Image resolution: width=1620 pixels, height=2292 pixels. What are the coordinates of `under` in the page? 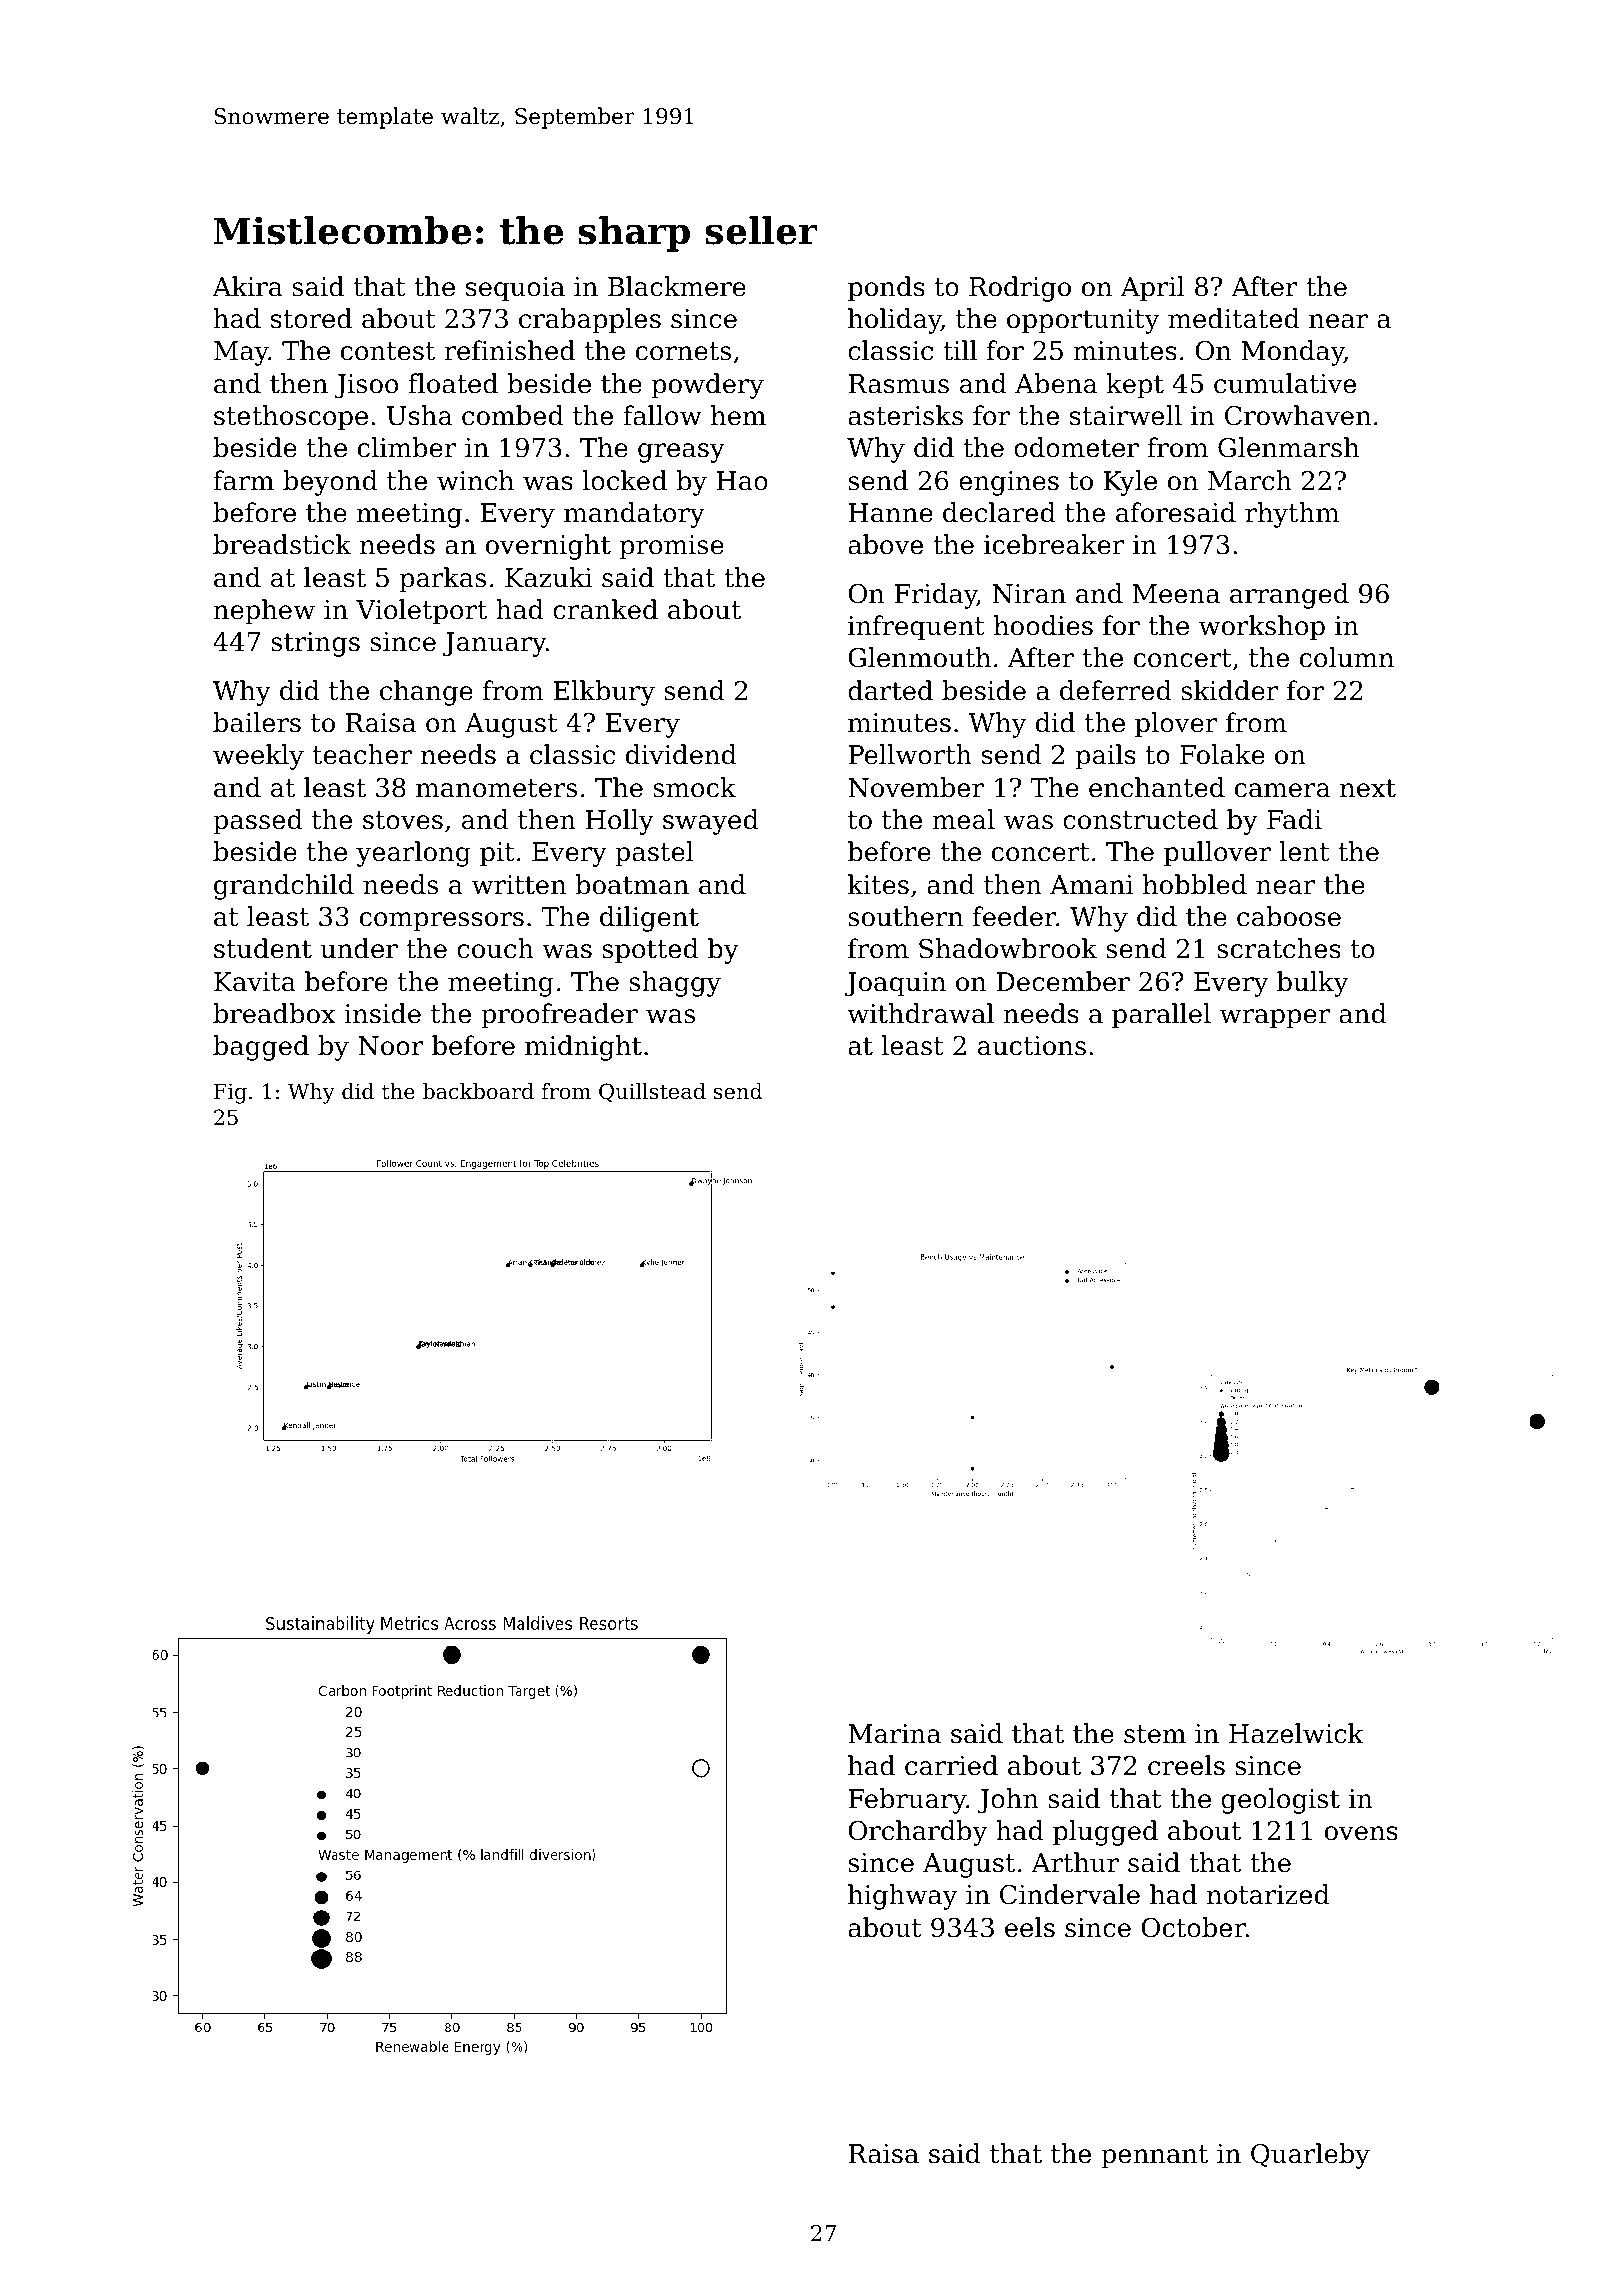 It's located at (359, 948).
